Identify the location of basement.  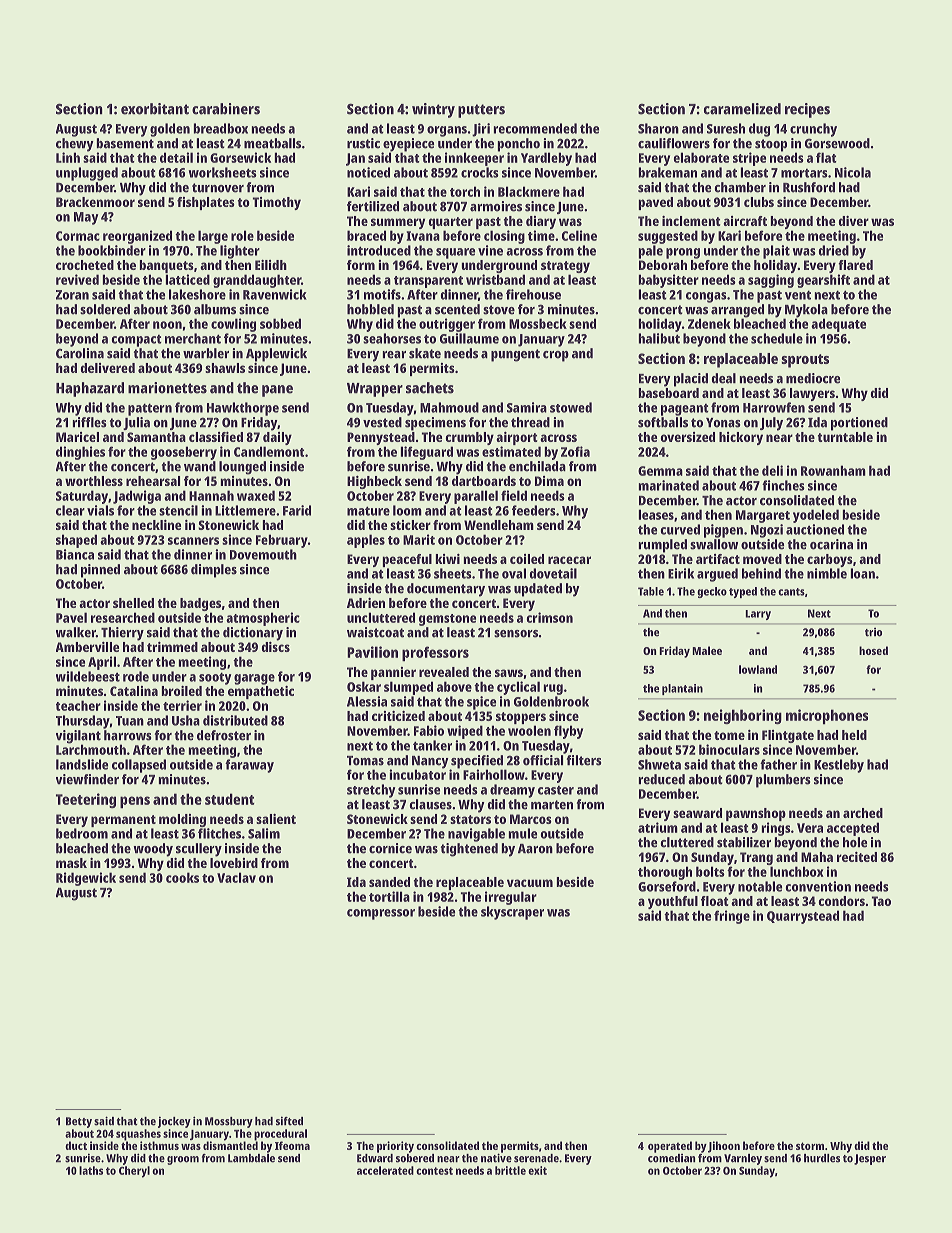
(125, 143).
